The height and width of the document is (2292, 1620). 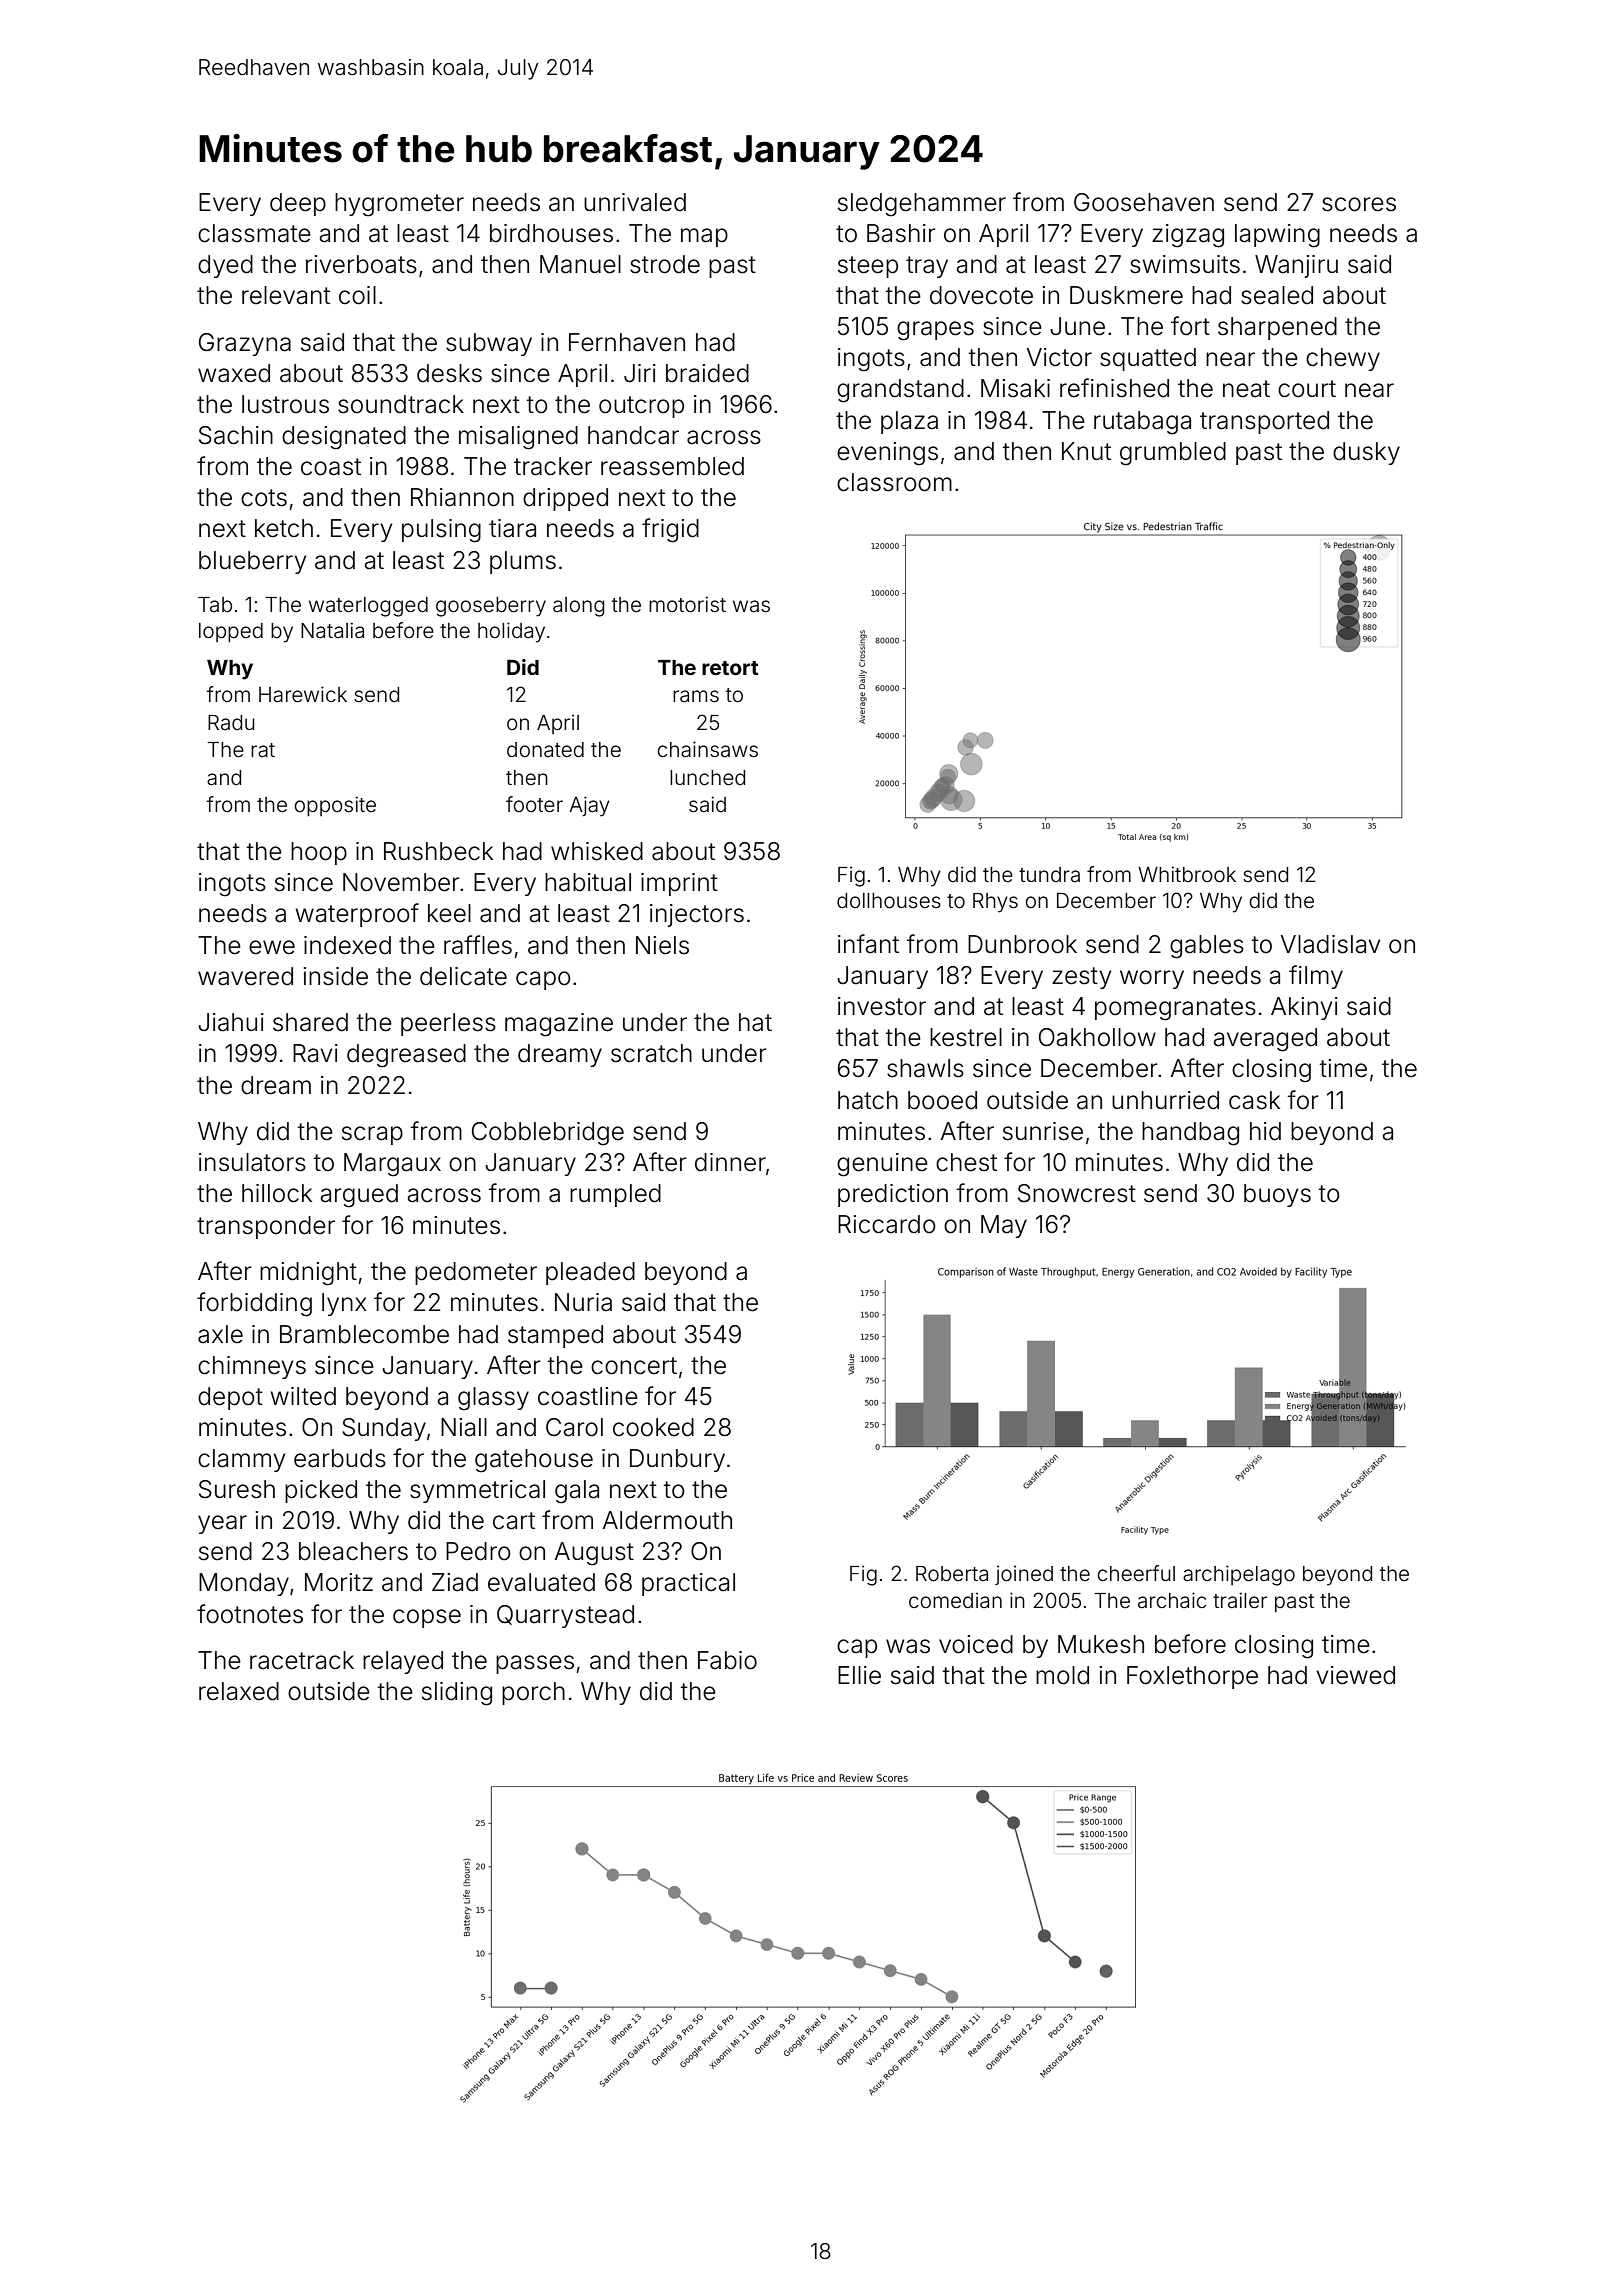 What do you see at coordinates (952, 1574) in the document?
I see `Roberta` at bounding box center [952, 1574].
